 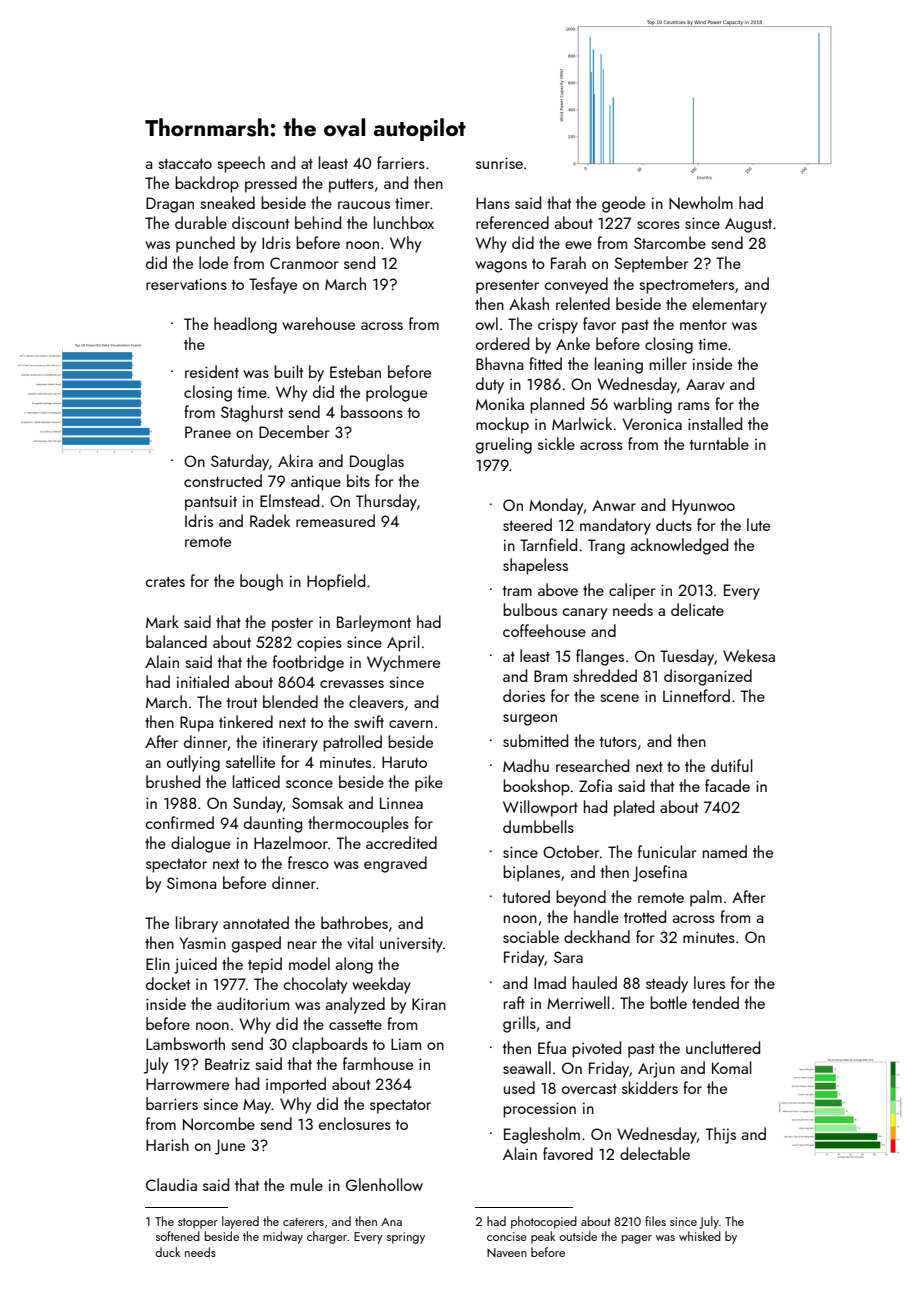 What do you see at coordinates (186, 284) in the screenshot?
I see `reservations` at bounding box center [186, 284].
